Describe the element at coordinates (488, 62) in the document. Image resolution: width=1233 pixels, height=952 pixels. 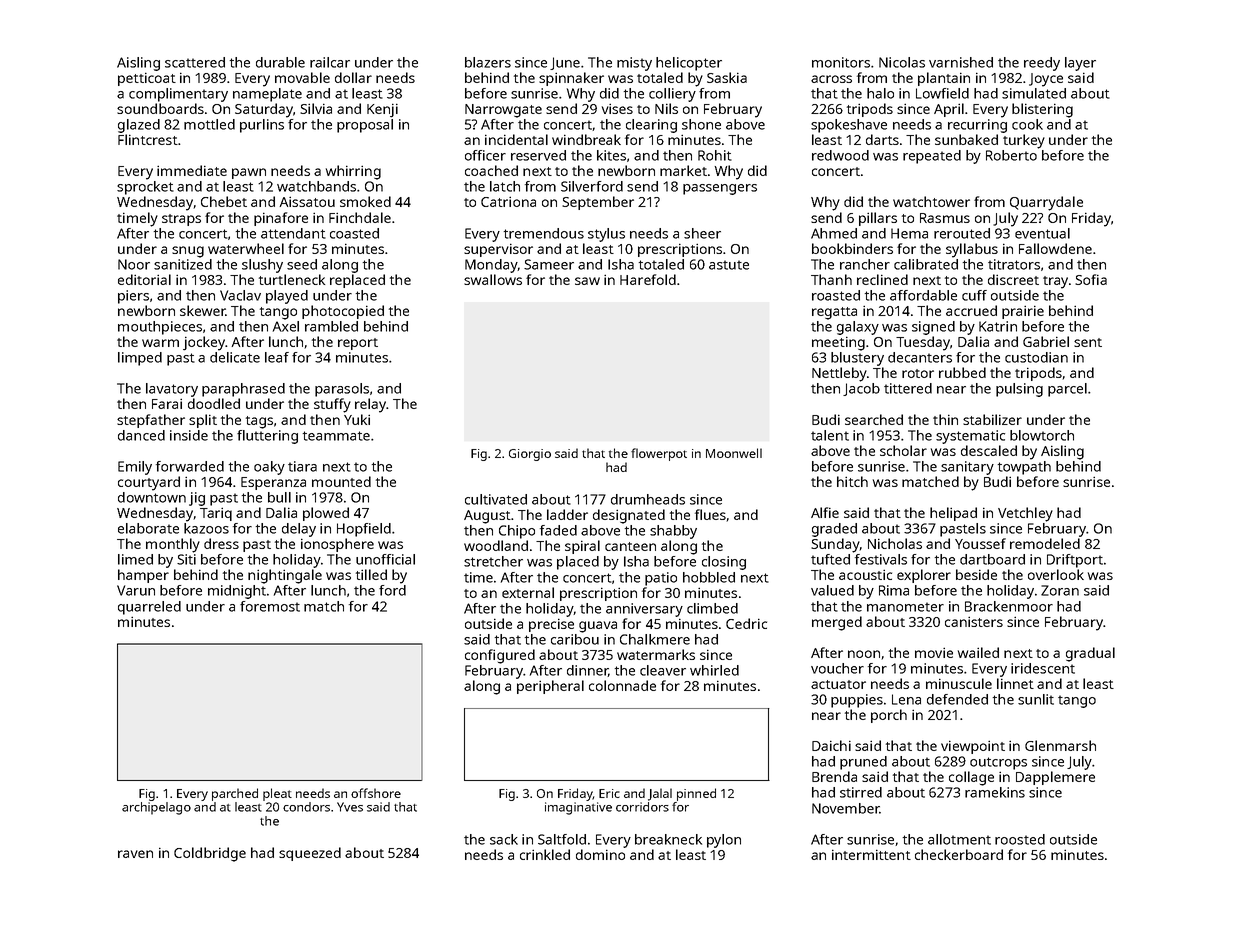
I see `blazers` at that location.
